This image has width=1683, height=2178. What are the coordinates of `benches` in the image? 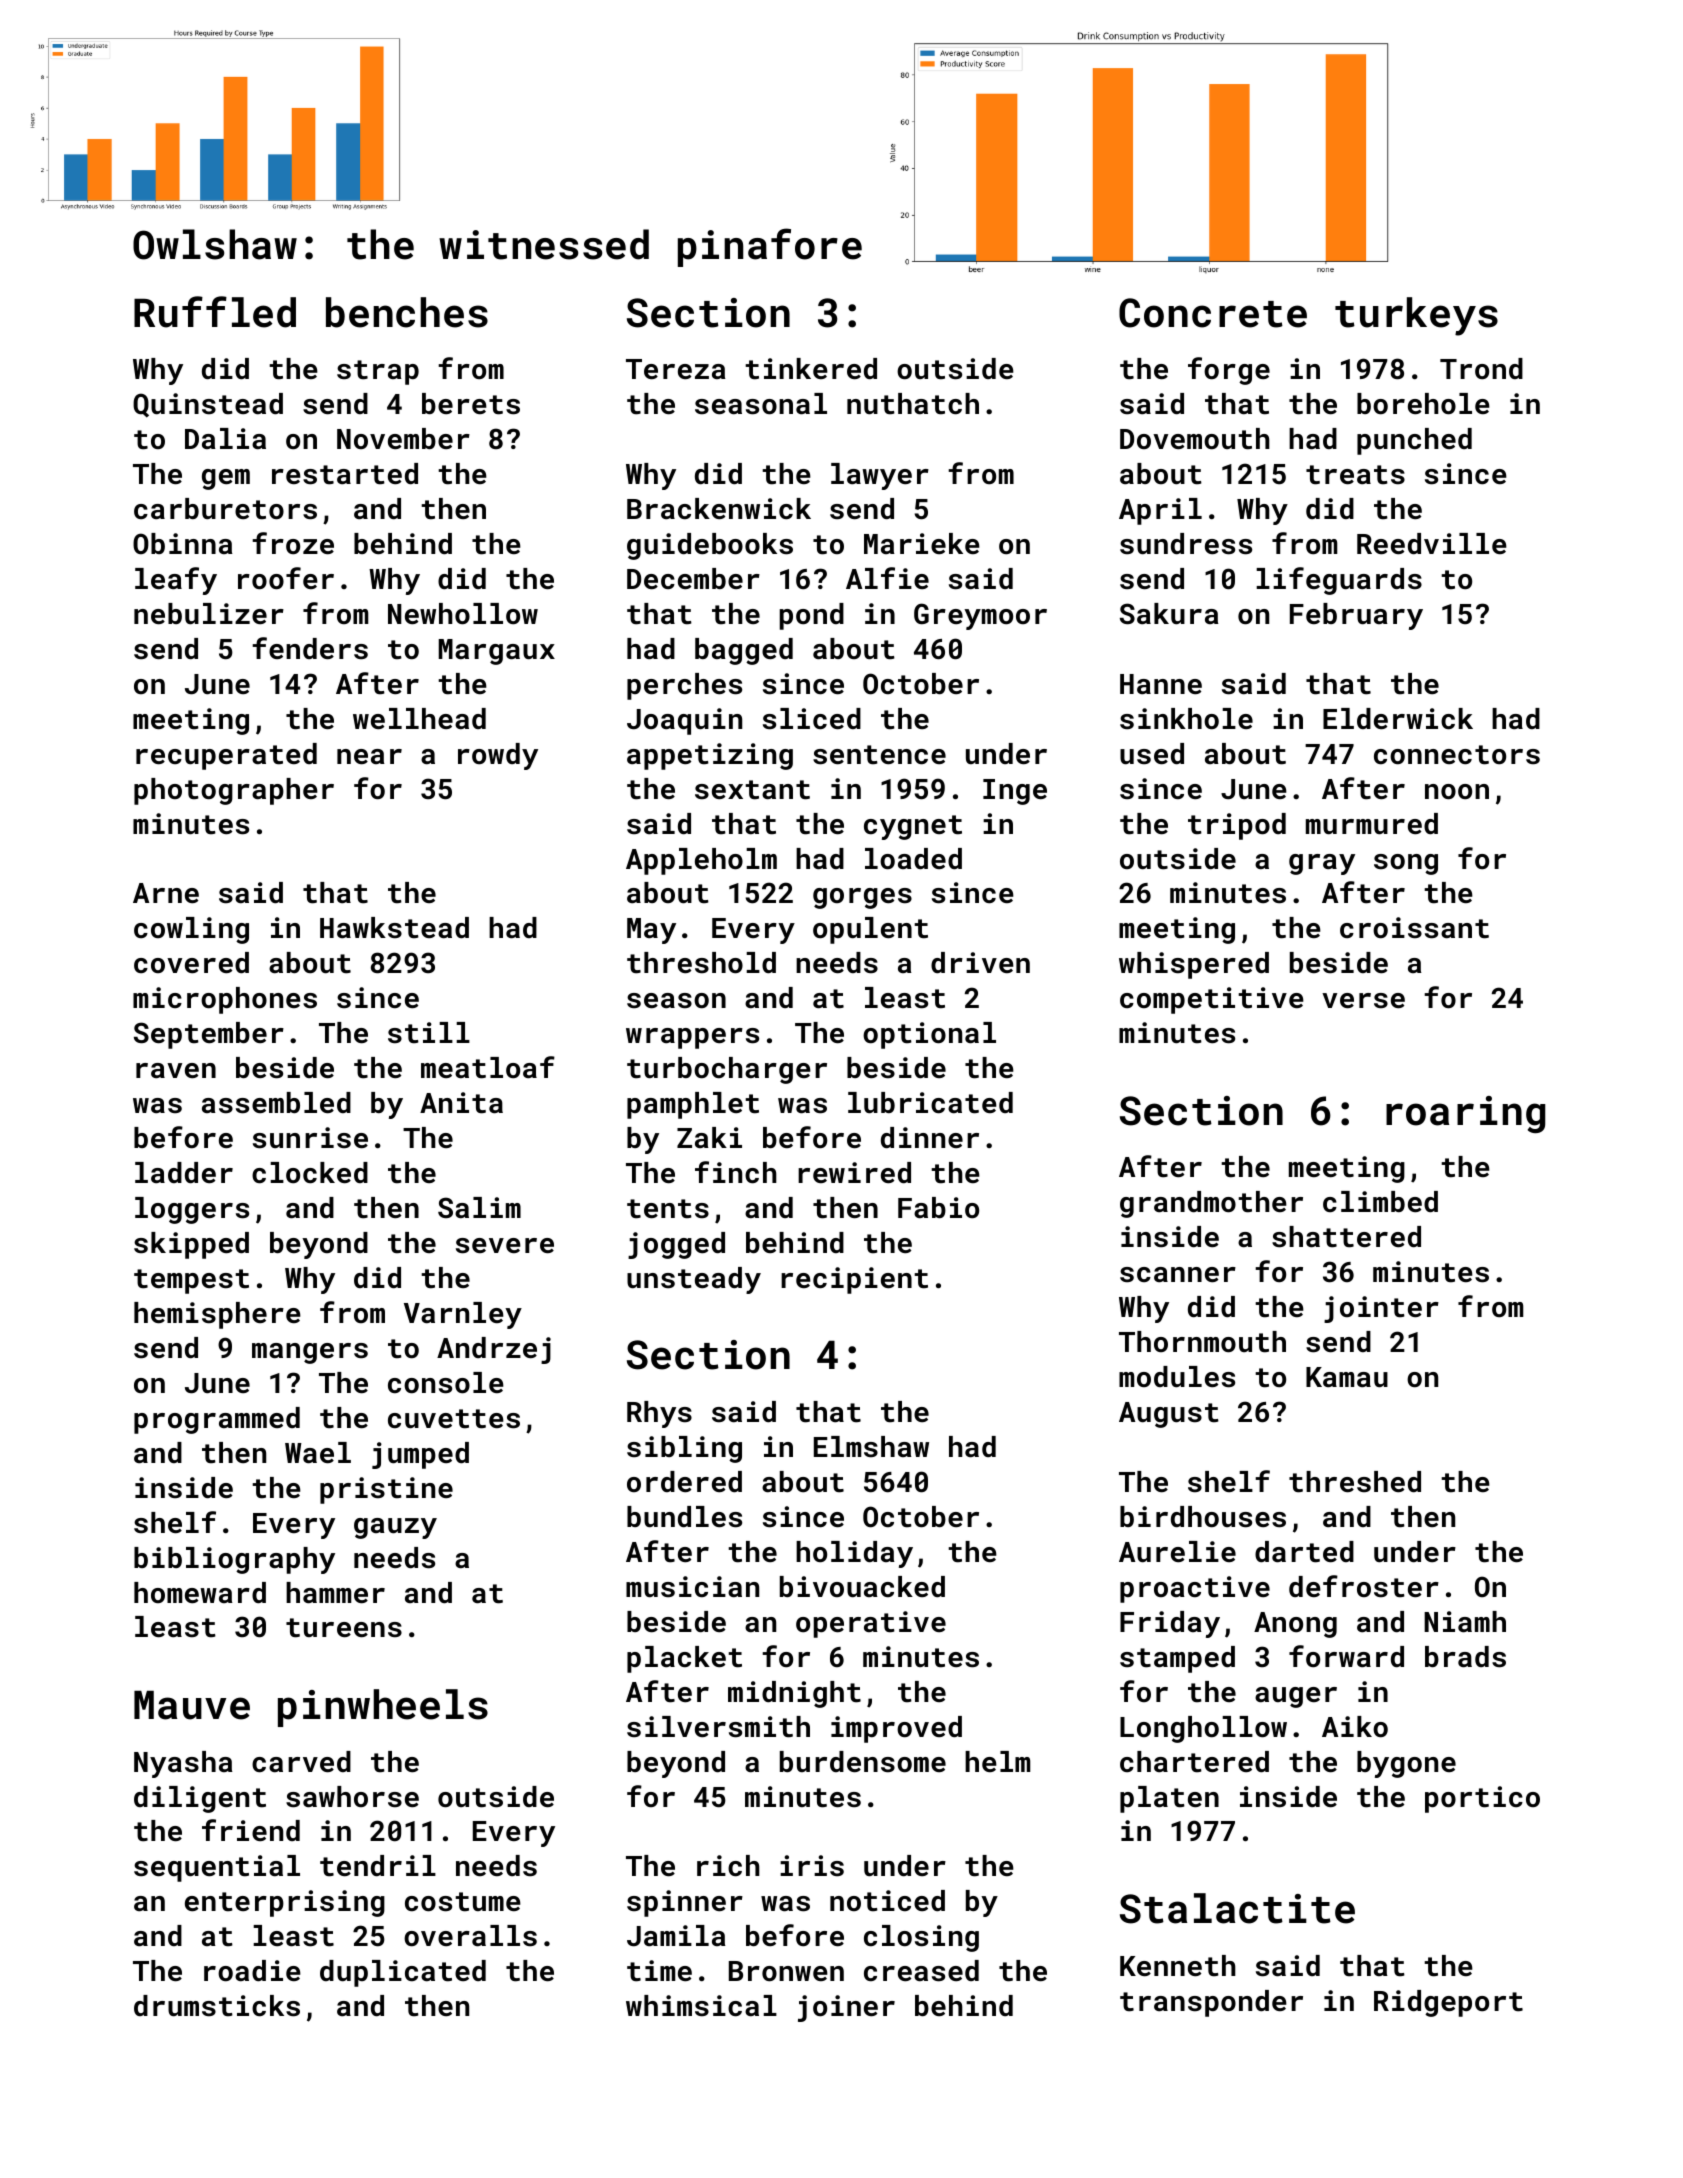 It's located at (407, 312).
